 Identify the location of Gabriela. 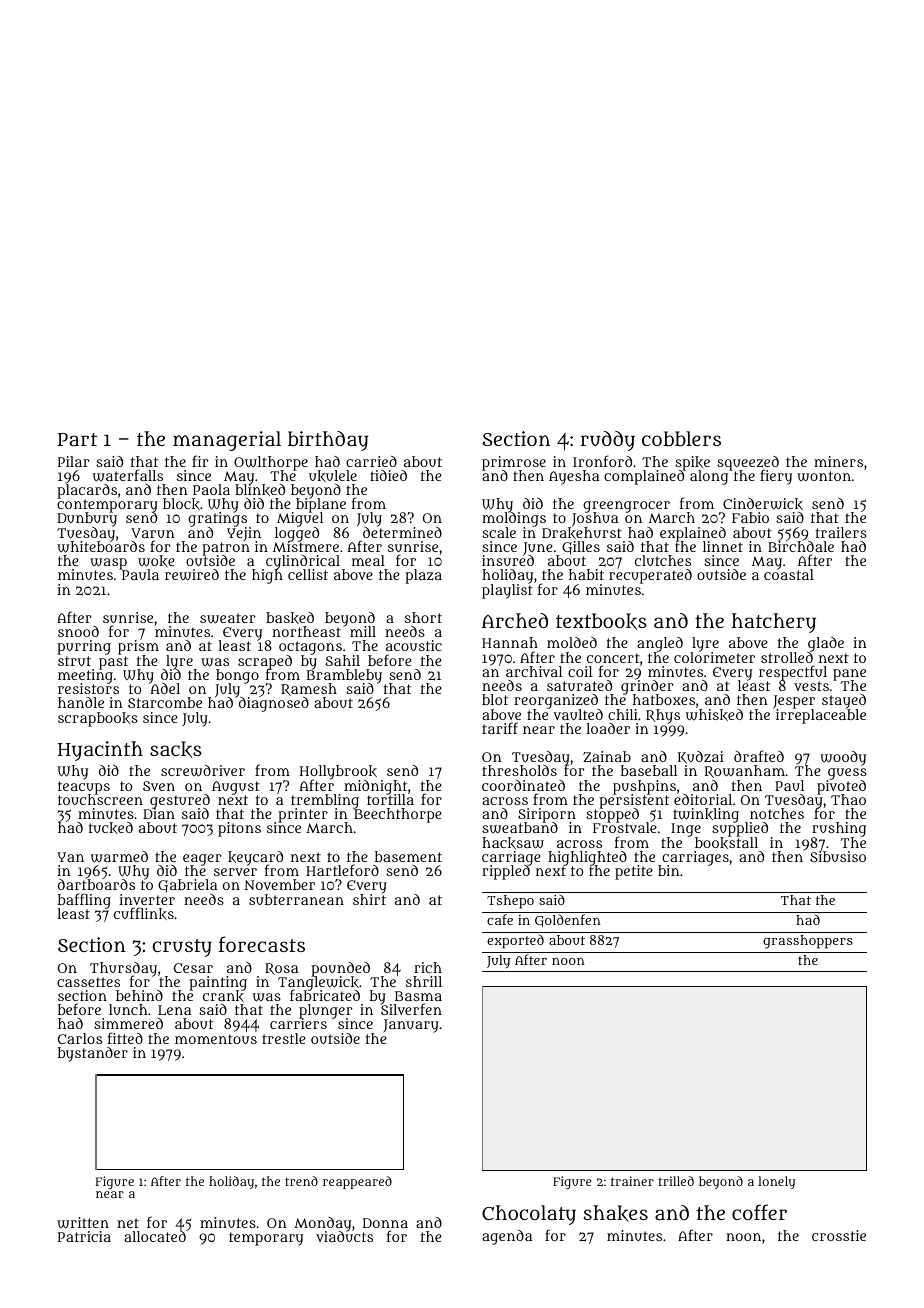
(187, 886).
